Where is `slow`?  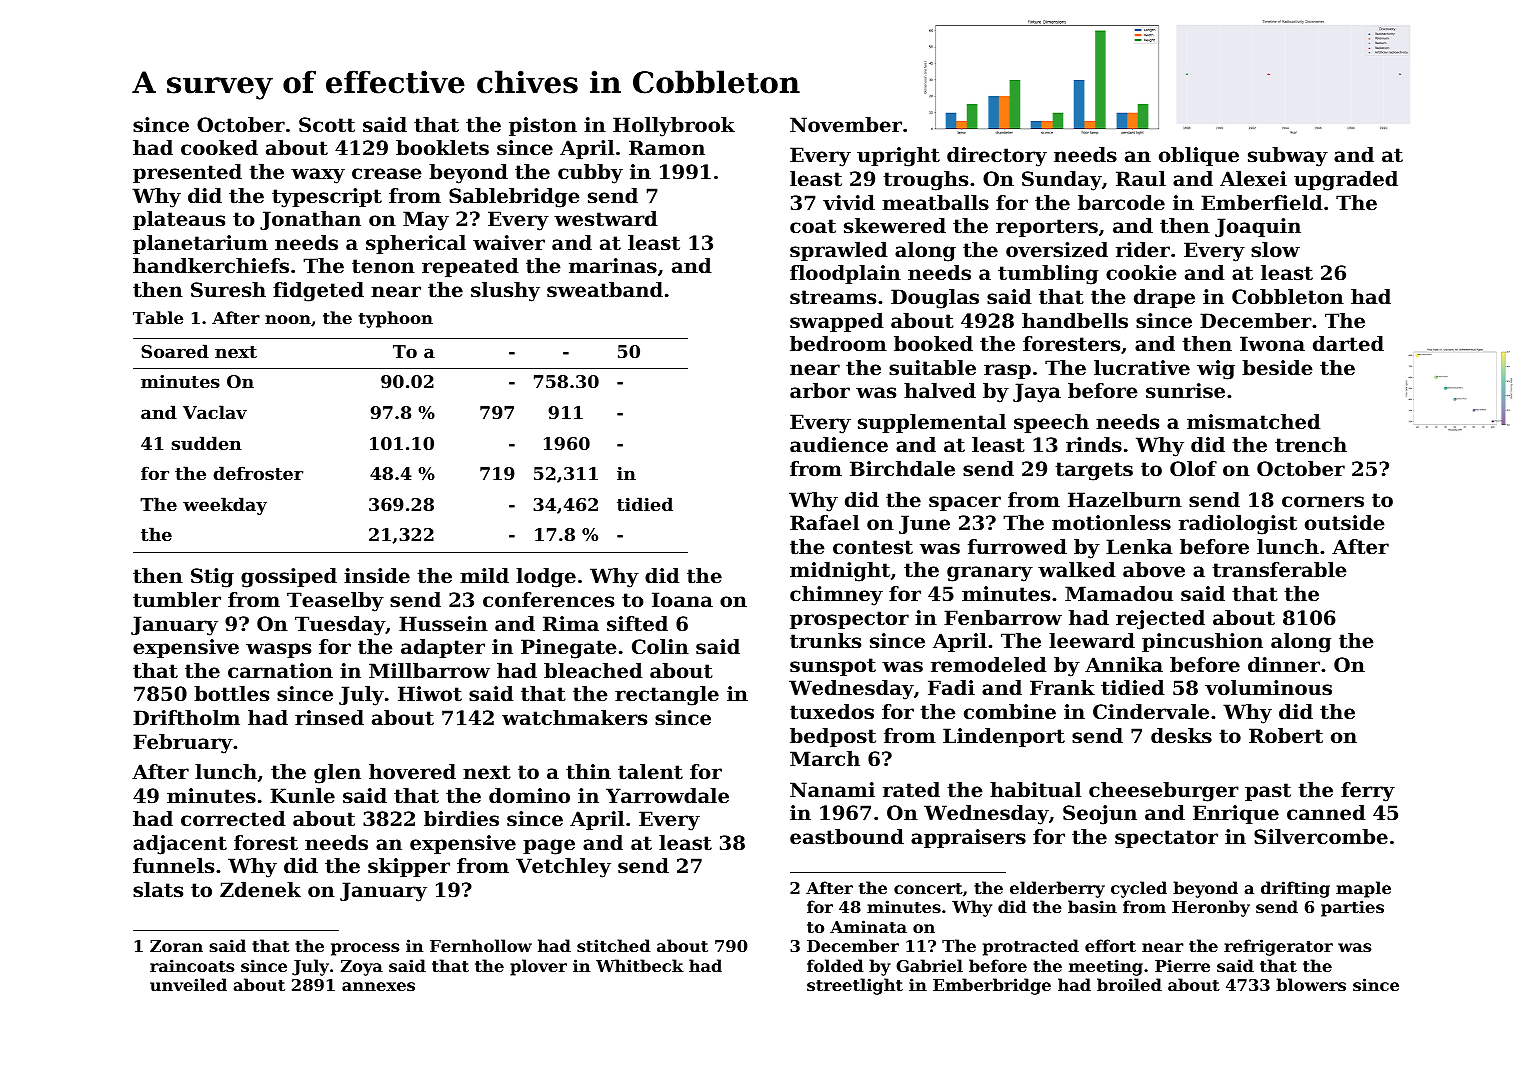 slow is located at coordinates (1275, 250).
